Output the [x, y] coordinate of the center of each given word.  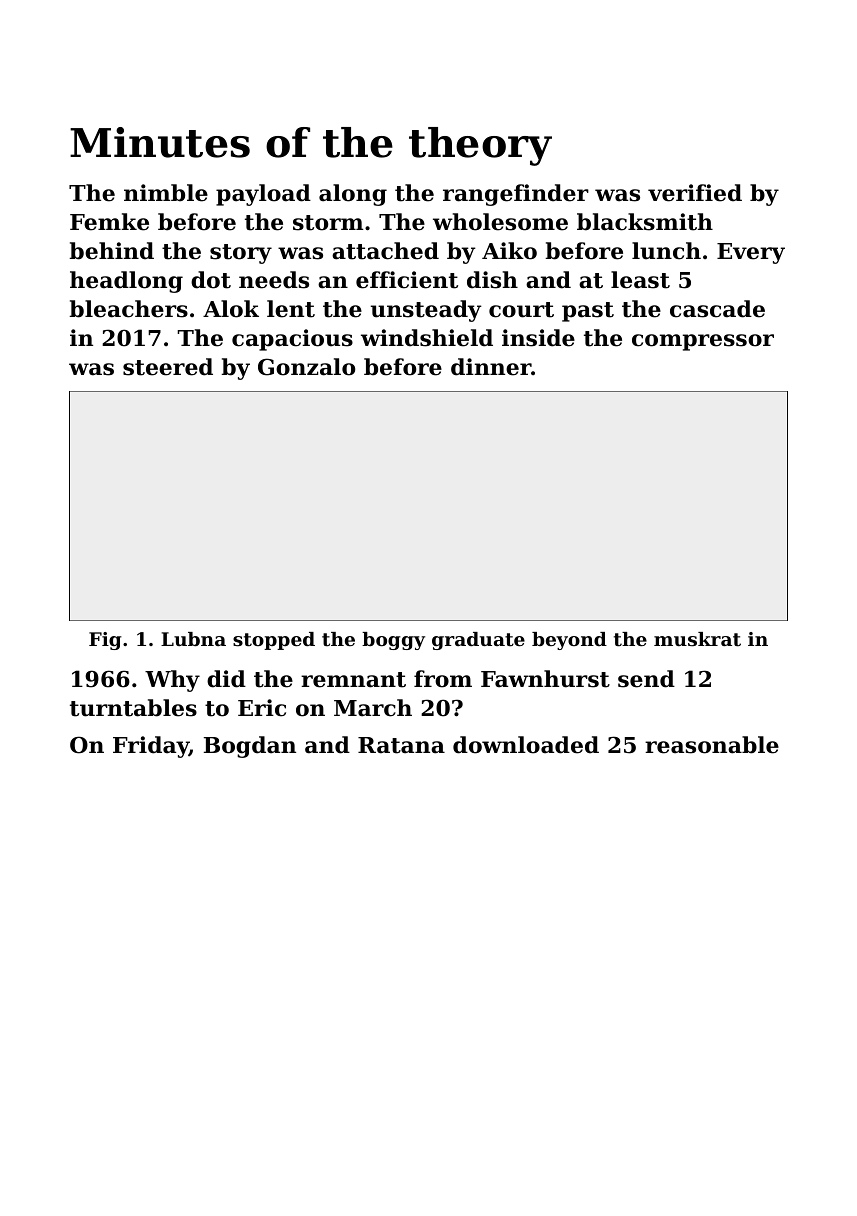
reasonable [712, 745]
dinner [491, 367]
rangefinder [516, 195]
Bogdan [250, 747]
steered [168, 367]
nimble [166, 193]
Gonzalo [306, 367]
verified [695, 193]
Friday [151, 747]
